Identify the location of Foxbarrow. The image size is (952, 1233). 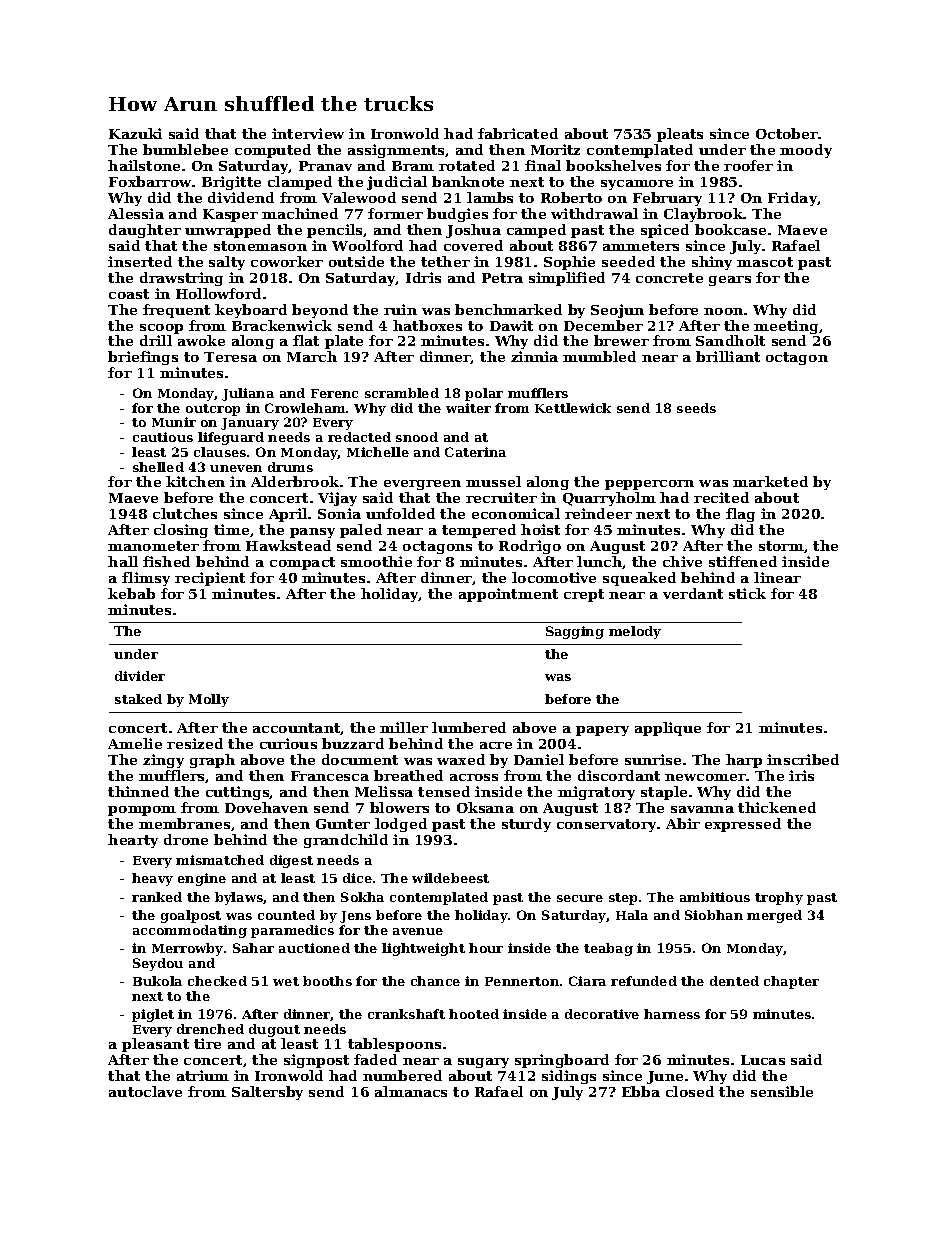
(150, 181).
